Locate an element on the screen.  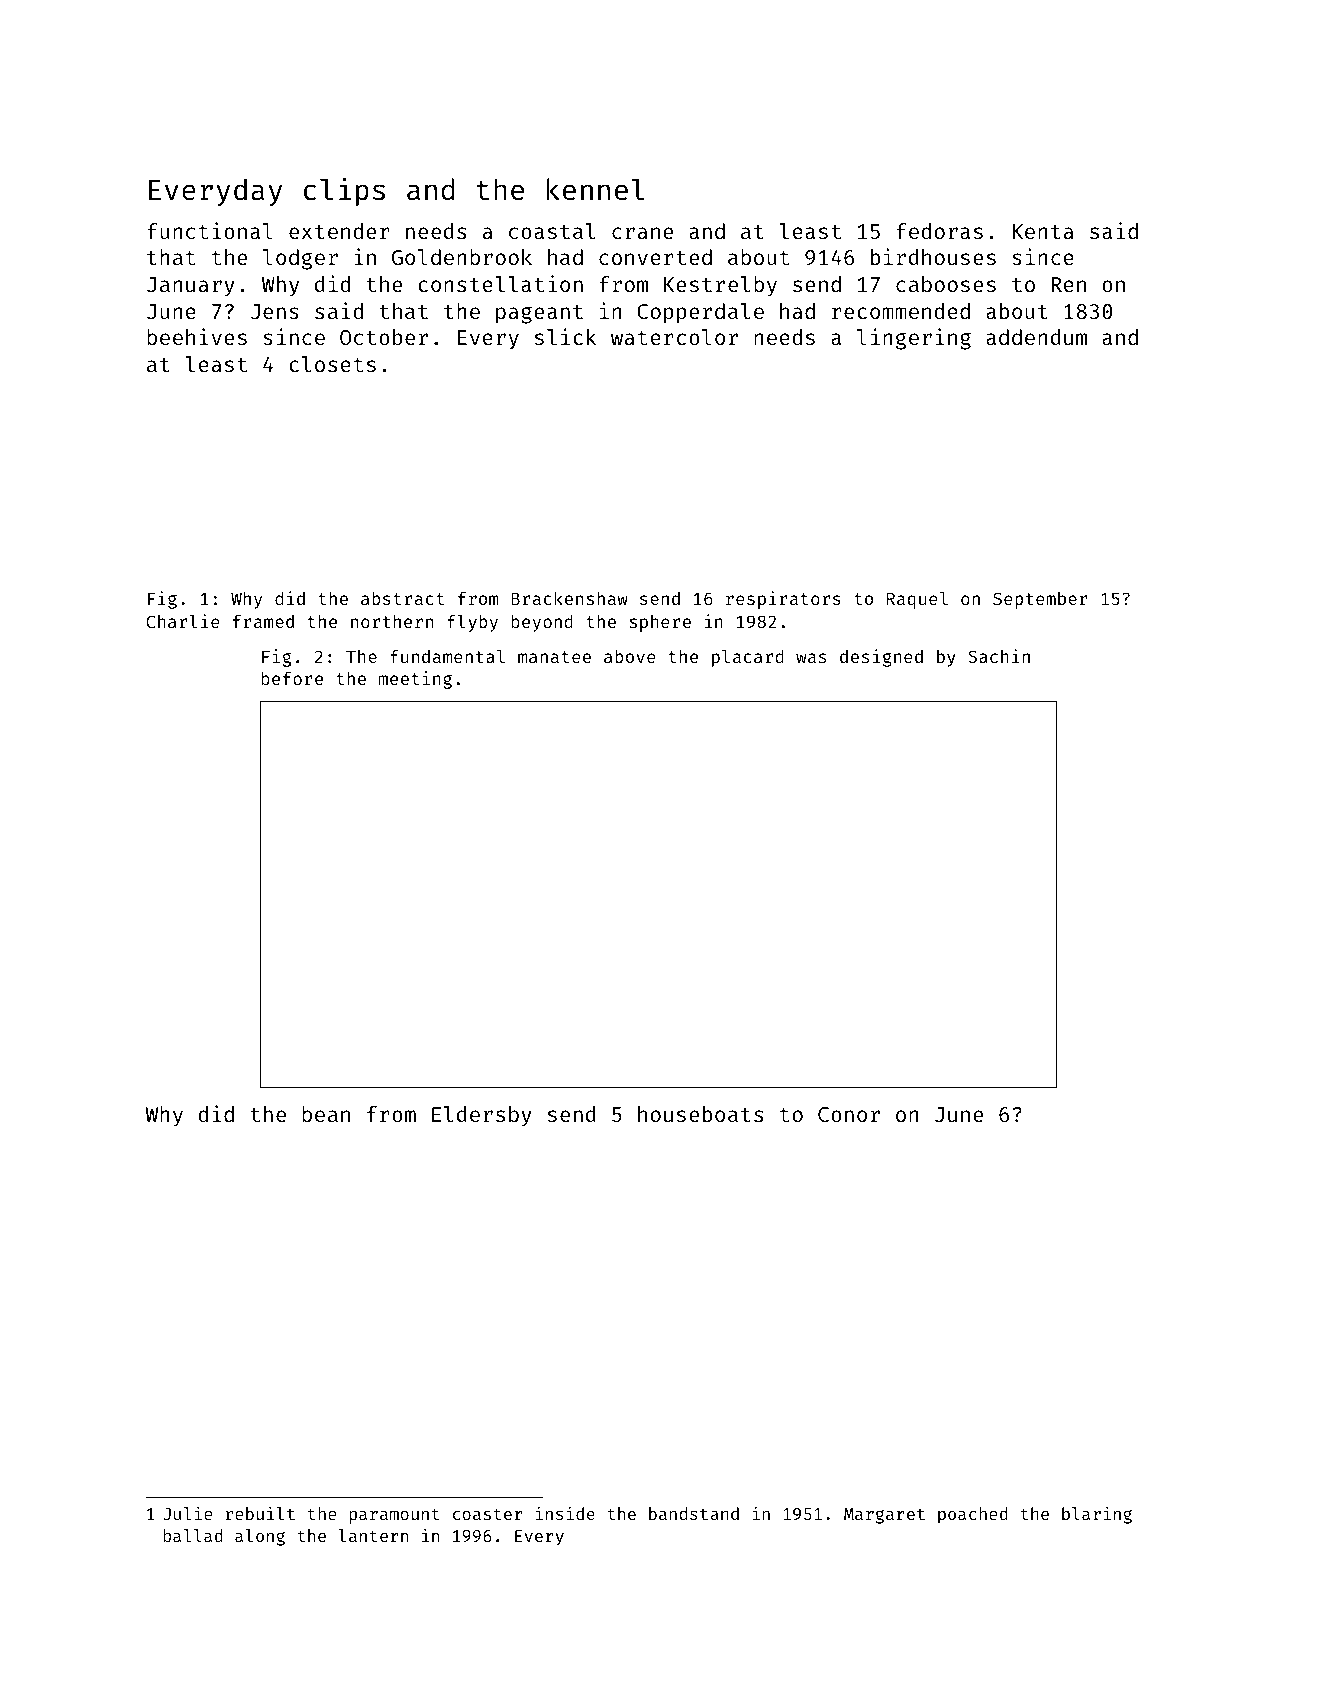
fedoras is located at coordinates (939, 231).
